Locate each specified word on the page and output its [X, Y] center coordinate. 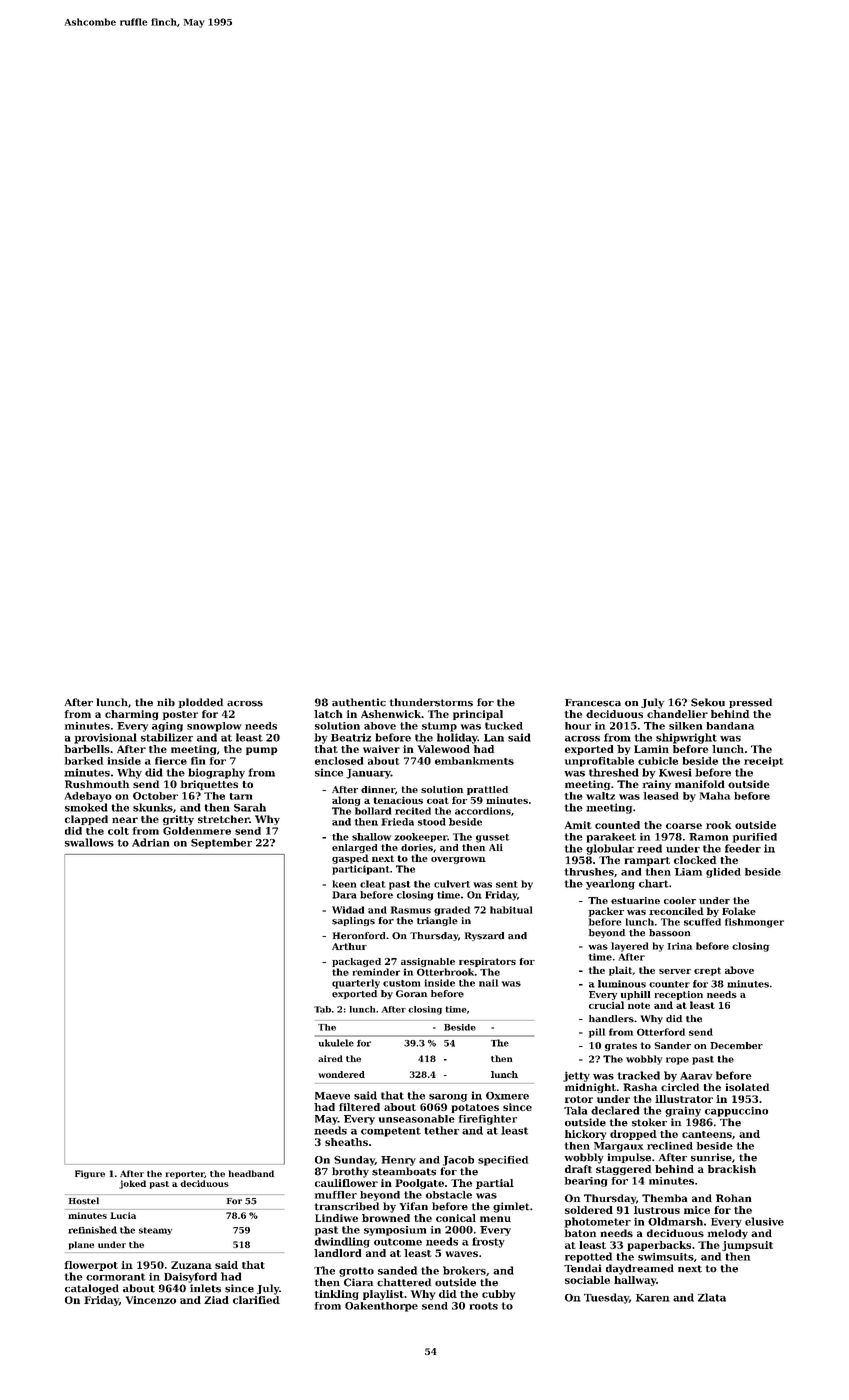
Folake [739, 911]
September [221, 843]
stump [439, 727]
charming [131, 715]
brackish [732, 1169]
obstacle [449, 1195]
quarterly [356, 984]
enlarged [354, 848]
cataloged [92, 1289]
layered [629, 947]
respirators [487, 962]
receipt [764, 762]
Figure [90, 1174]
